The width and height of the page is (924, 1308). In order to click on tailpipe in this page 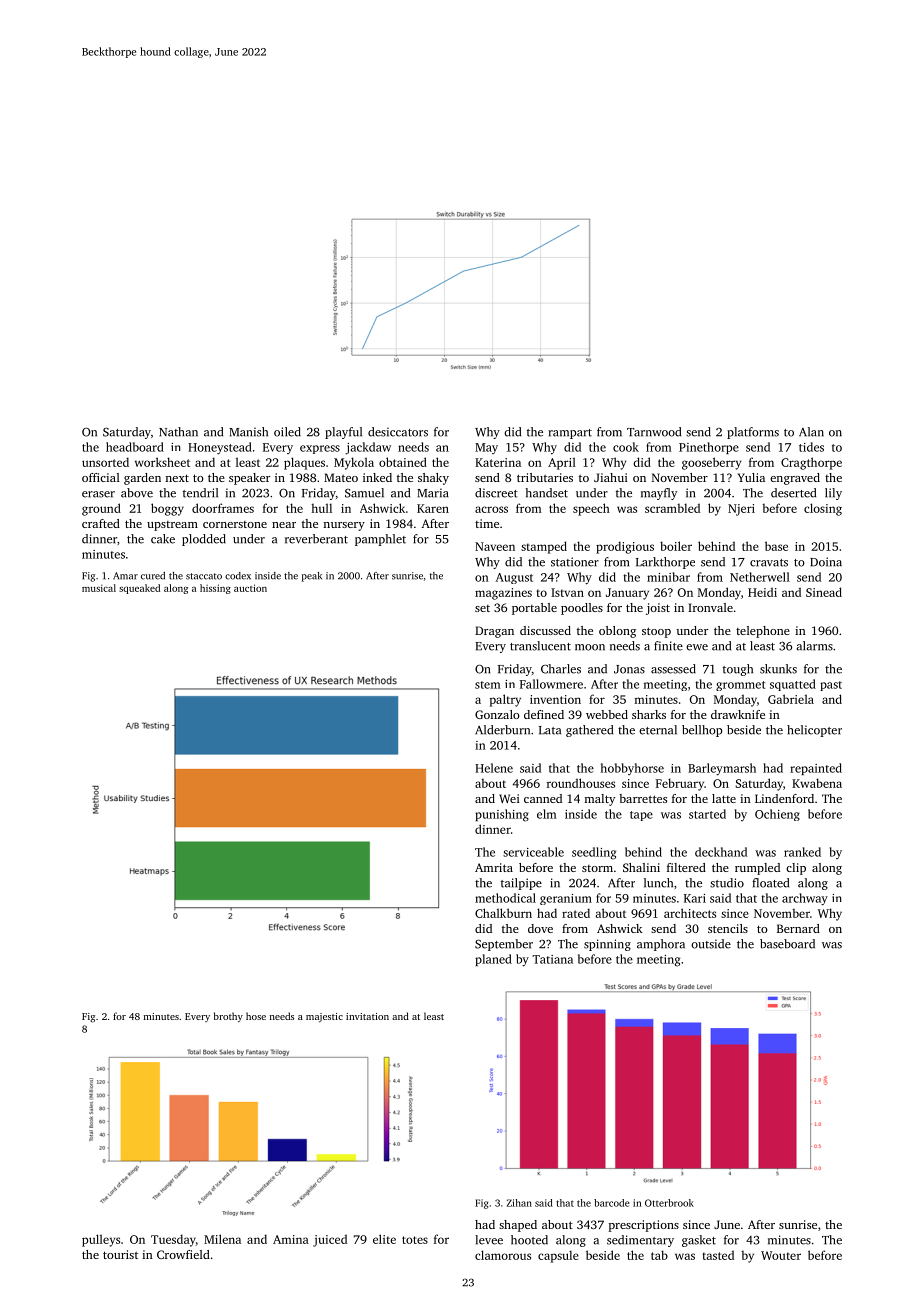, I will do `click(521, 884)`.
